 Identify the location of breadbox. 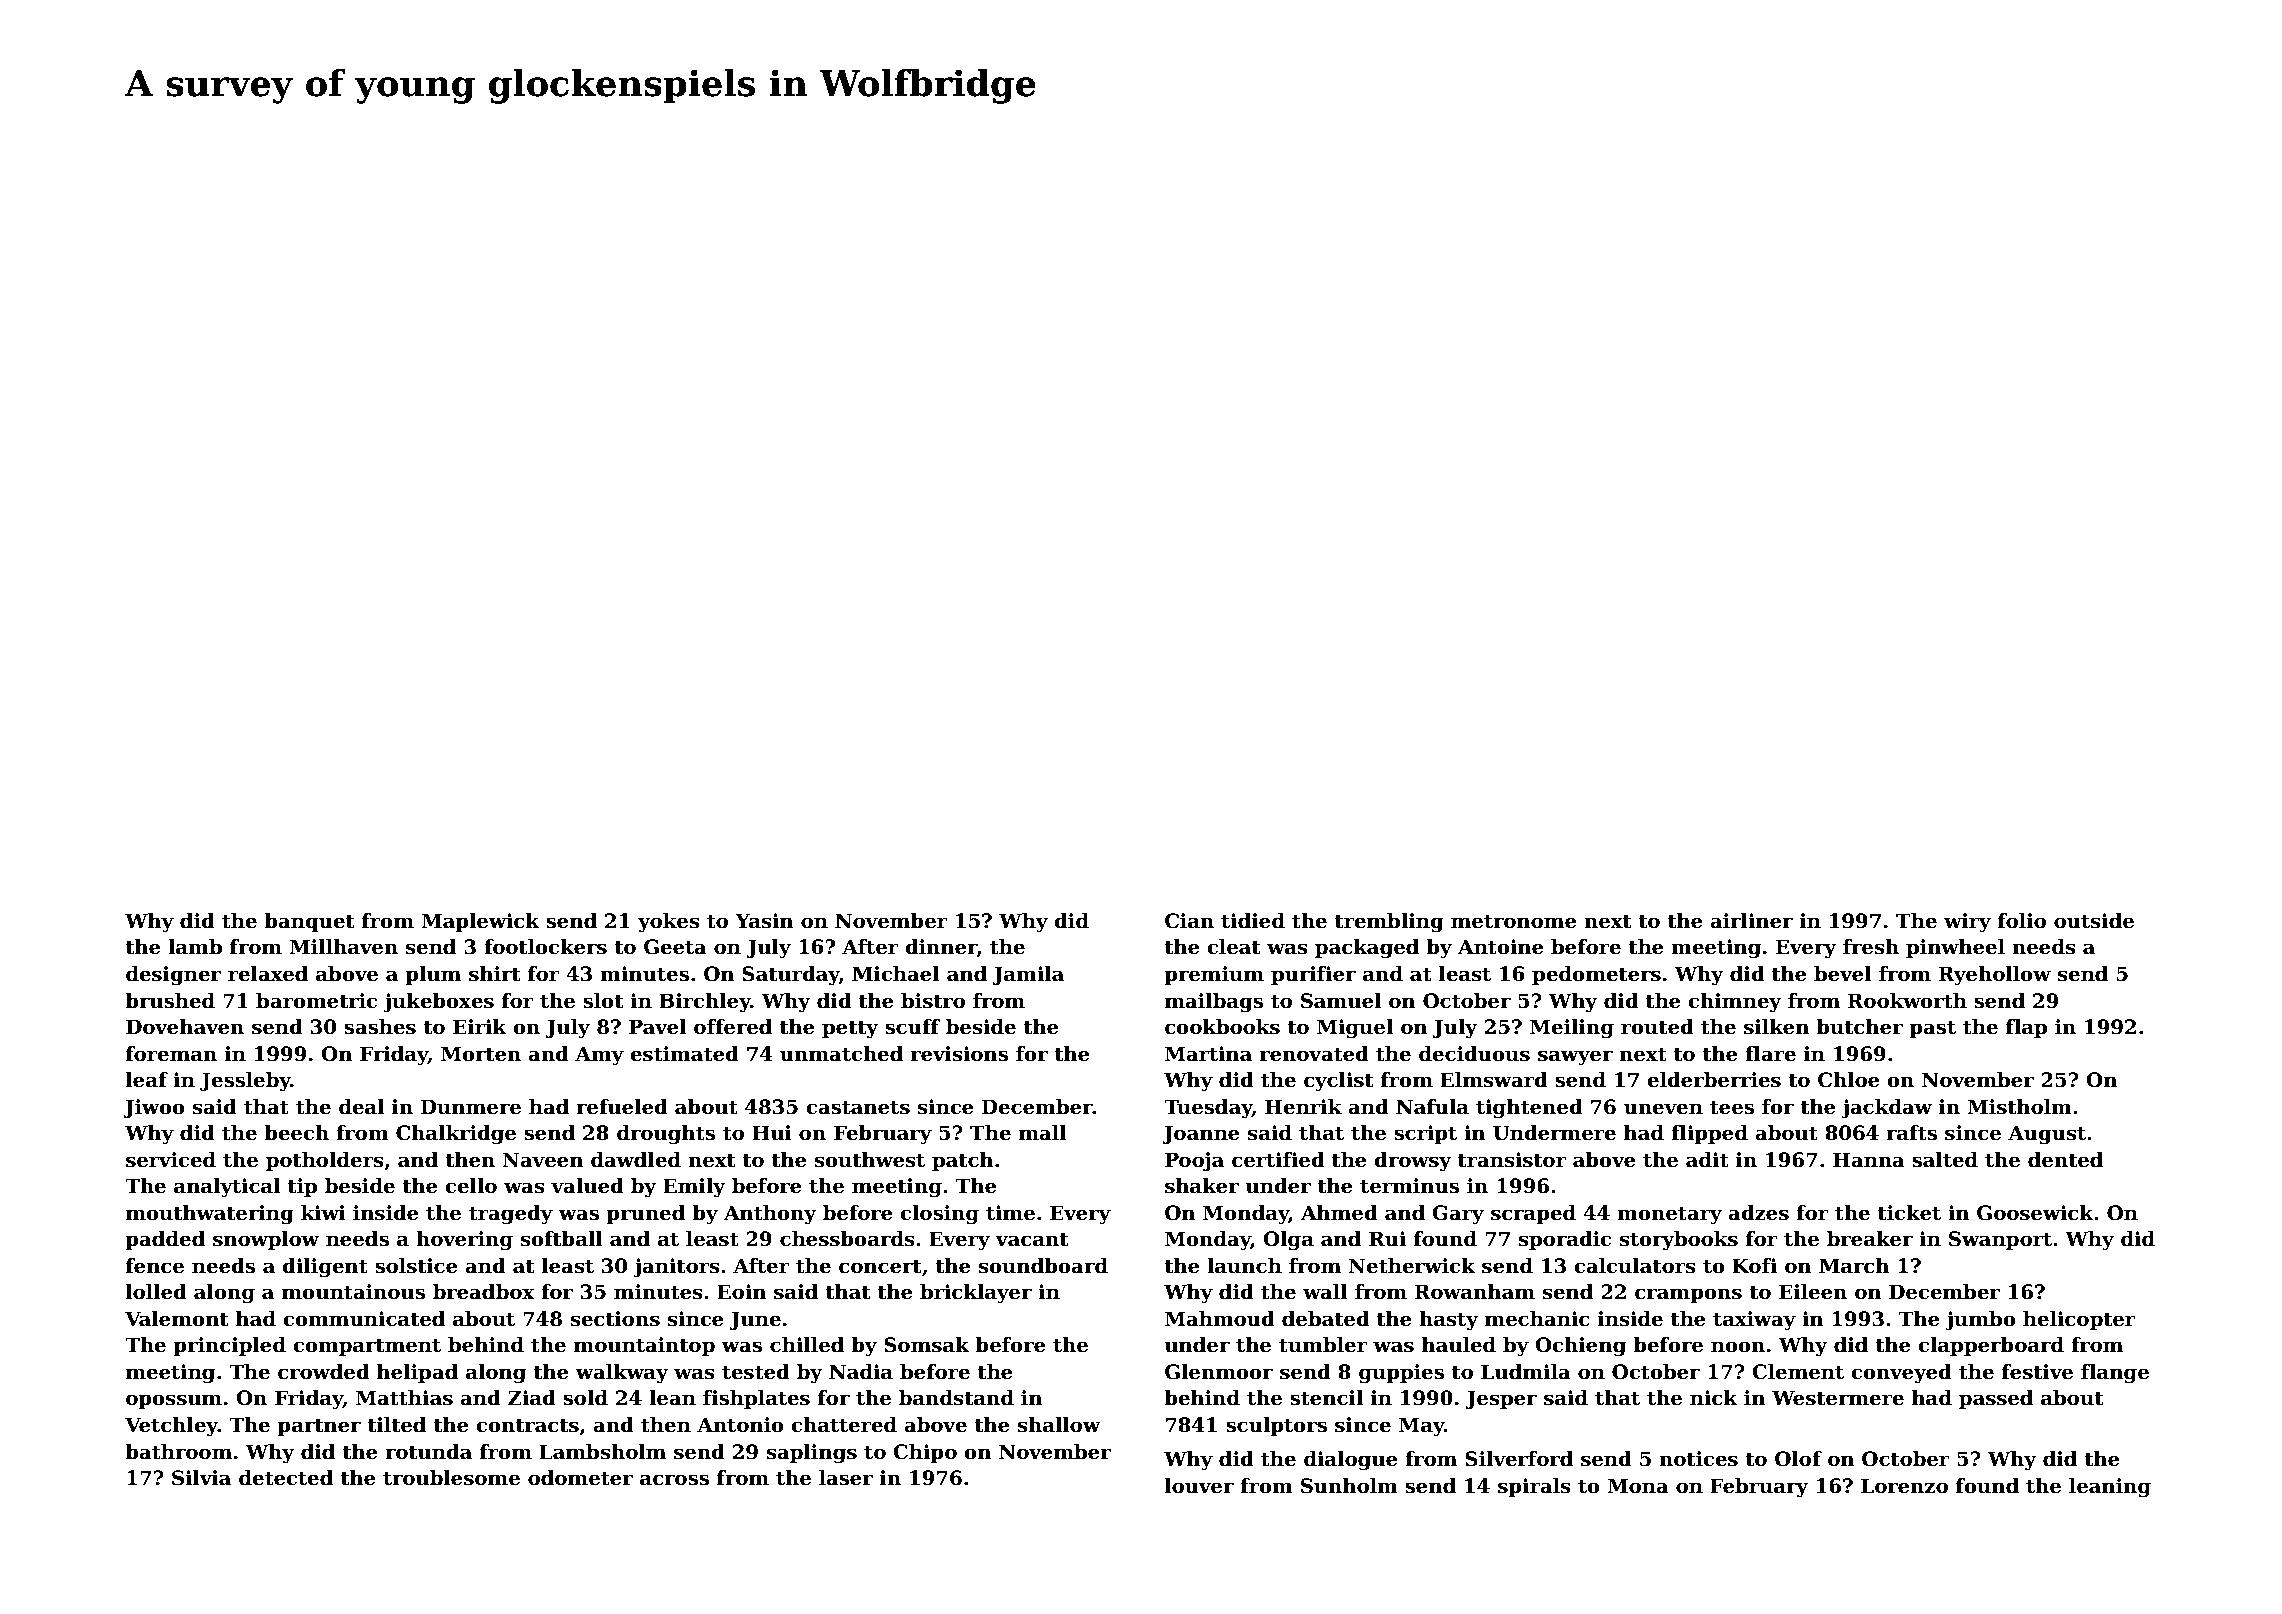
(484, 1292).
